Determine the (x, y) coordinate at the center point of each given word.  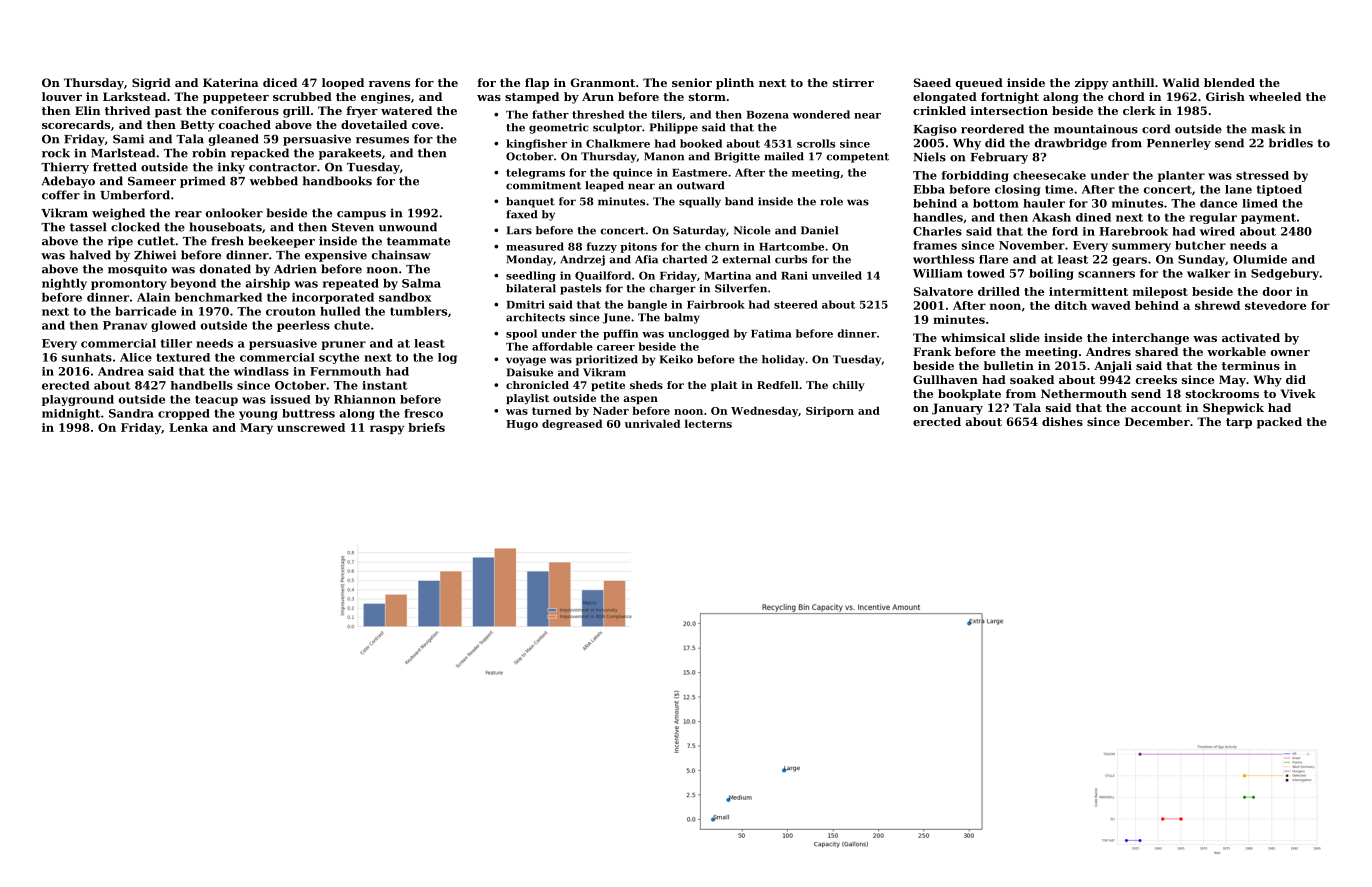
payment (1268, 218)
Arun (598, 96)
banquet (530, 202)
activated (1251, 337)
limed (1260, 203)
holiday (783, 360)
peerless (303, 326)
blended (1229, 82)
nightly (64, 284)
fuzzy (601, 247)
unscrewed (311, 427)
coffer (61, 195)
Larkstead (134, 96)
